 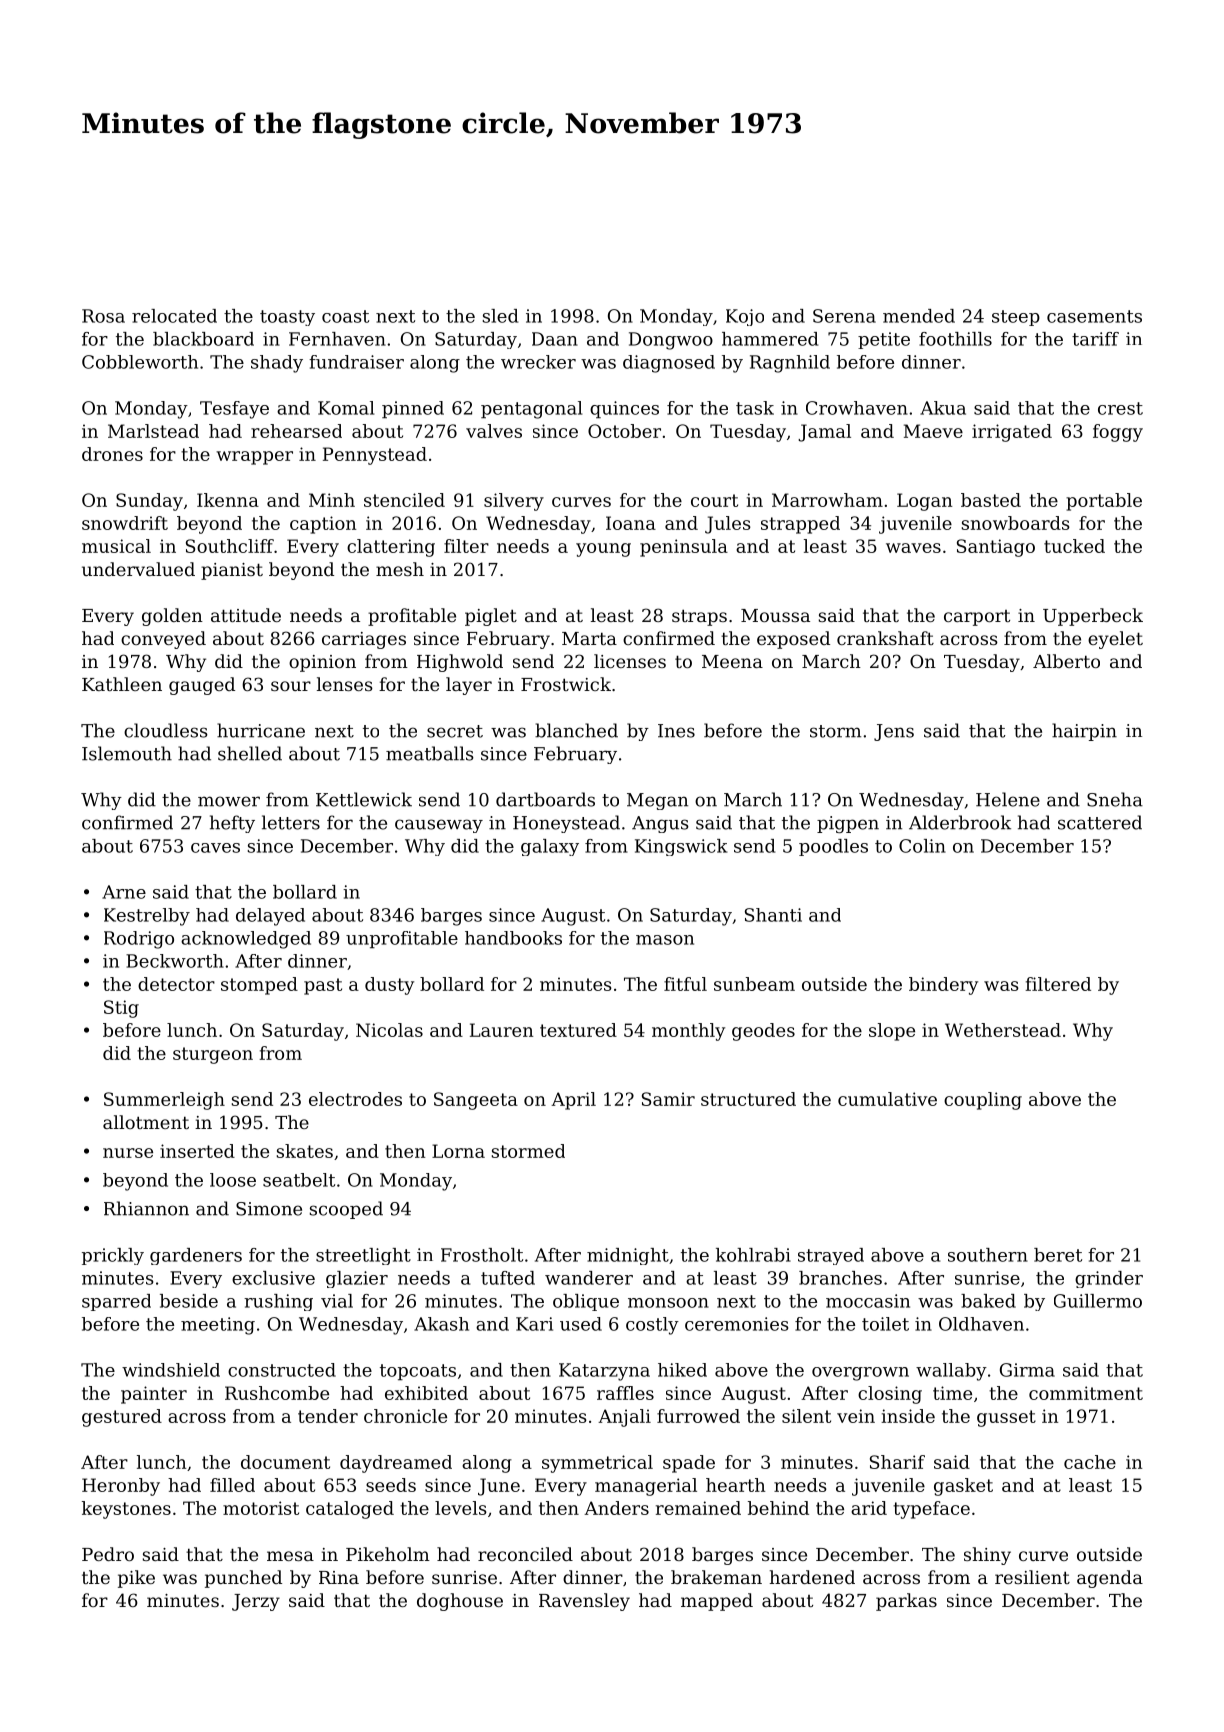 I want to click on meeting, so click(x=218, y=1326).
